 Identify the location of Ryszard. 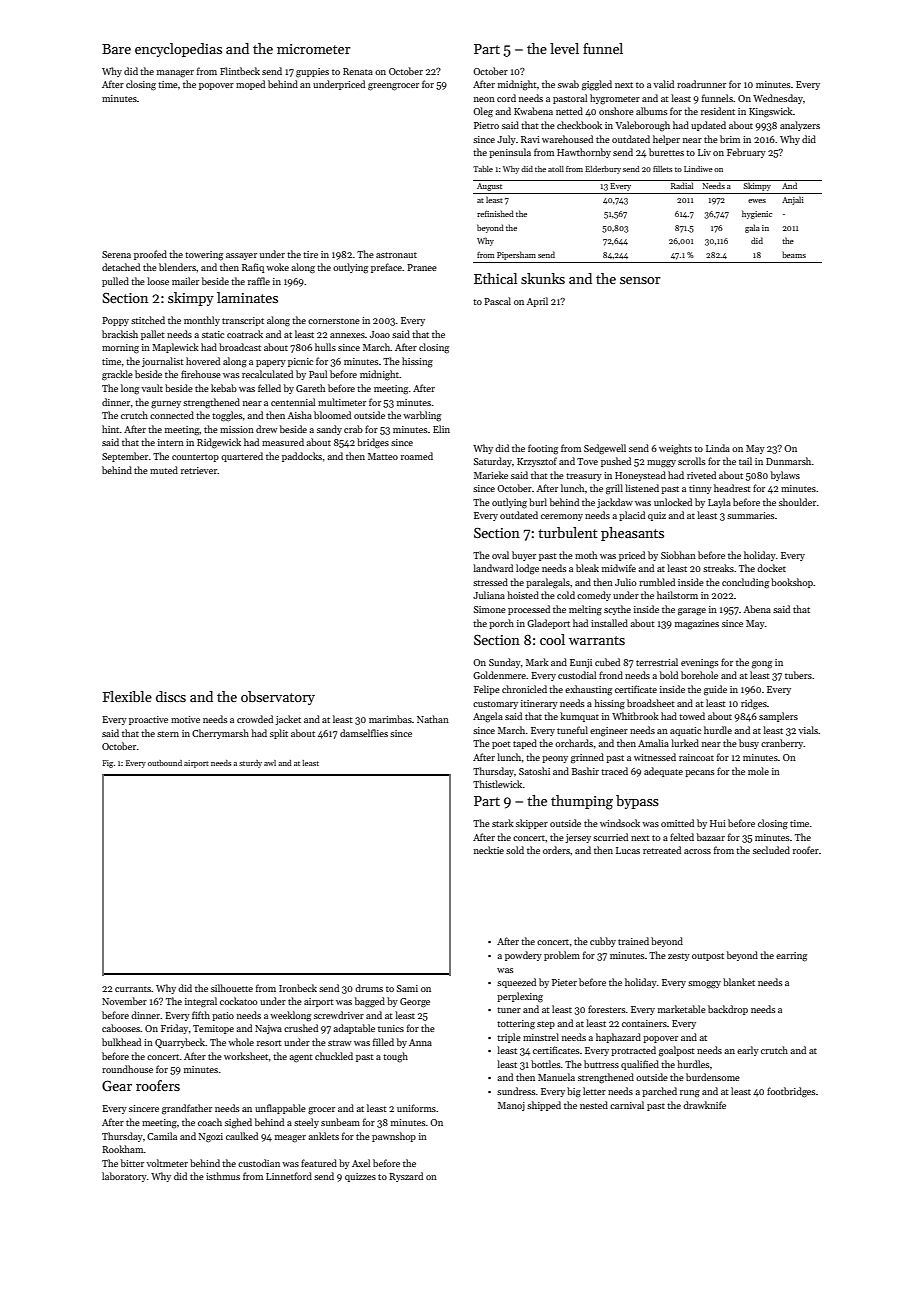
(406, 1177).
